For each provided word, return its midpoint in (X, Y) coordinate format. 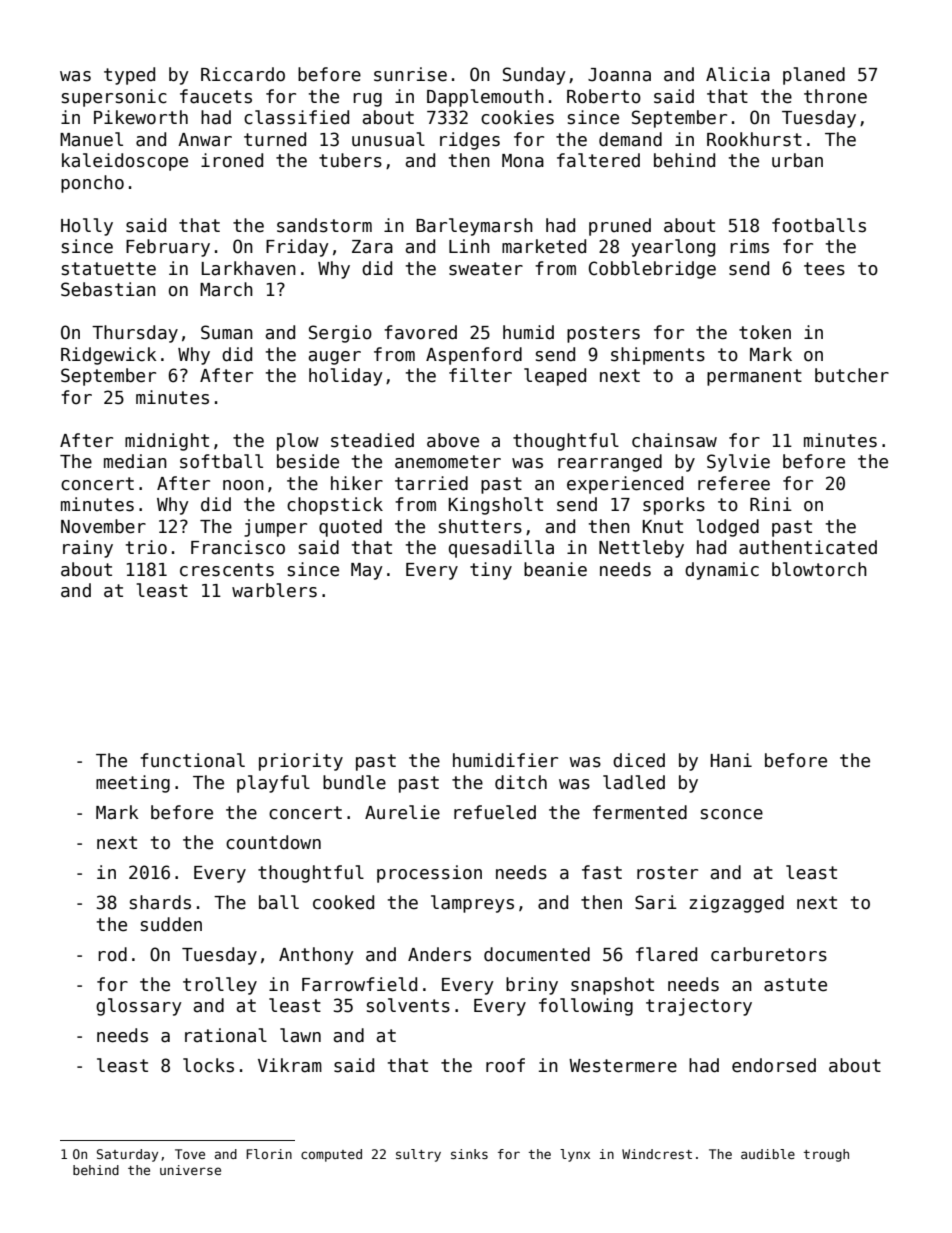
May (367, 571)
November (103, 526)
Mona (523, 161)
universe (190, 1170)
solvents (408, 1005)
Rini (771, 504)
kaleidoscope (125, 162)
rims (749, 246)
